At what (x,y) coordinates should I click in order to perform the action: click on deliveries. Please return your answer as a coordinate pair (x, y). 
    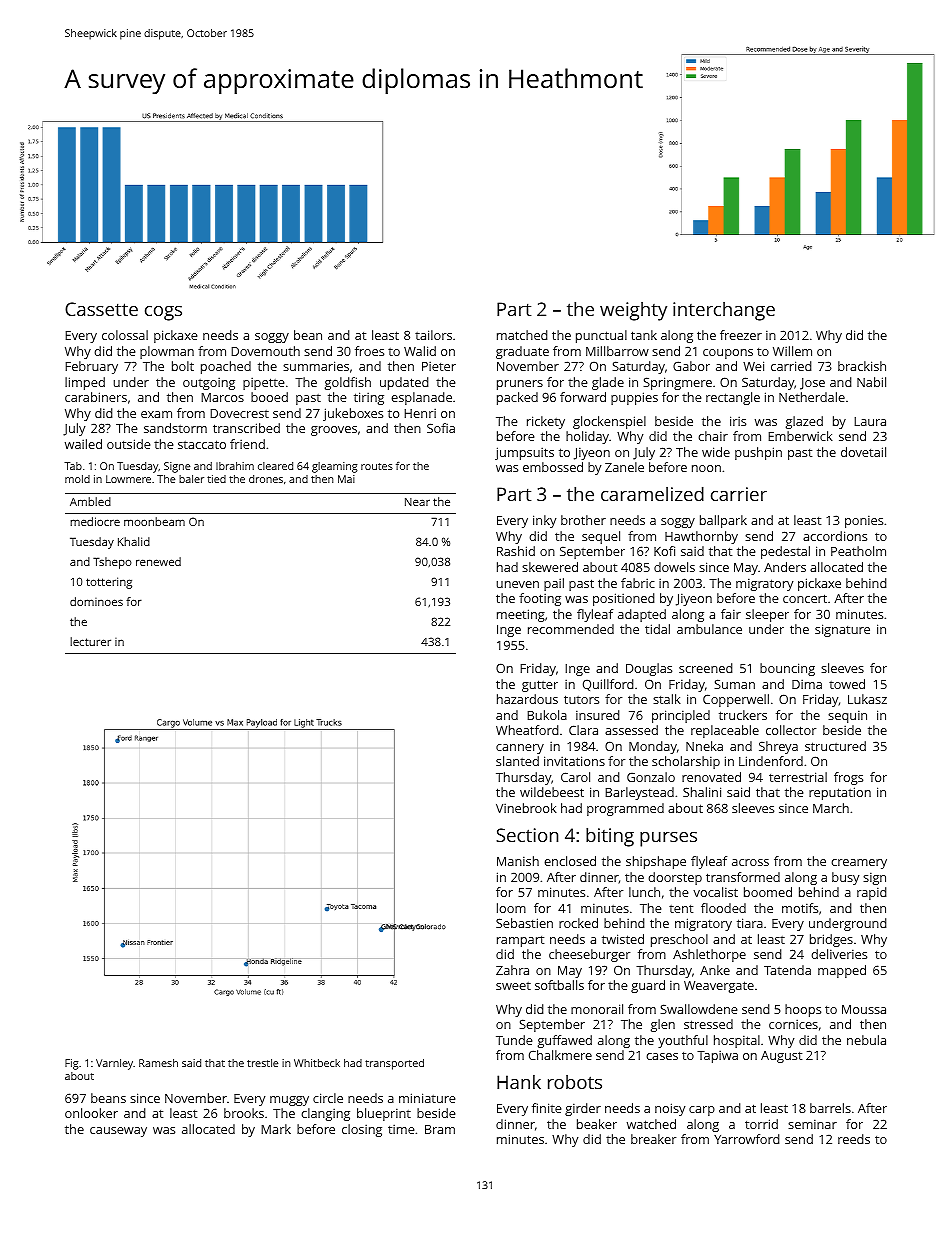
    Looking at the image, I should click on (839, 954).
